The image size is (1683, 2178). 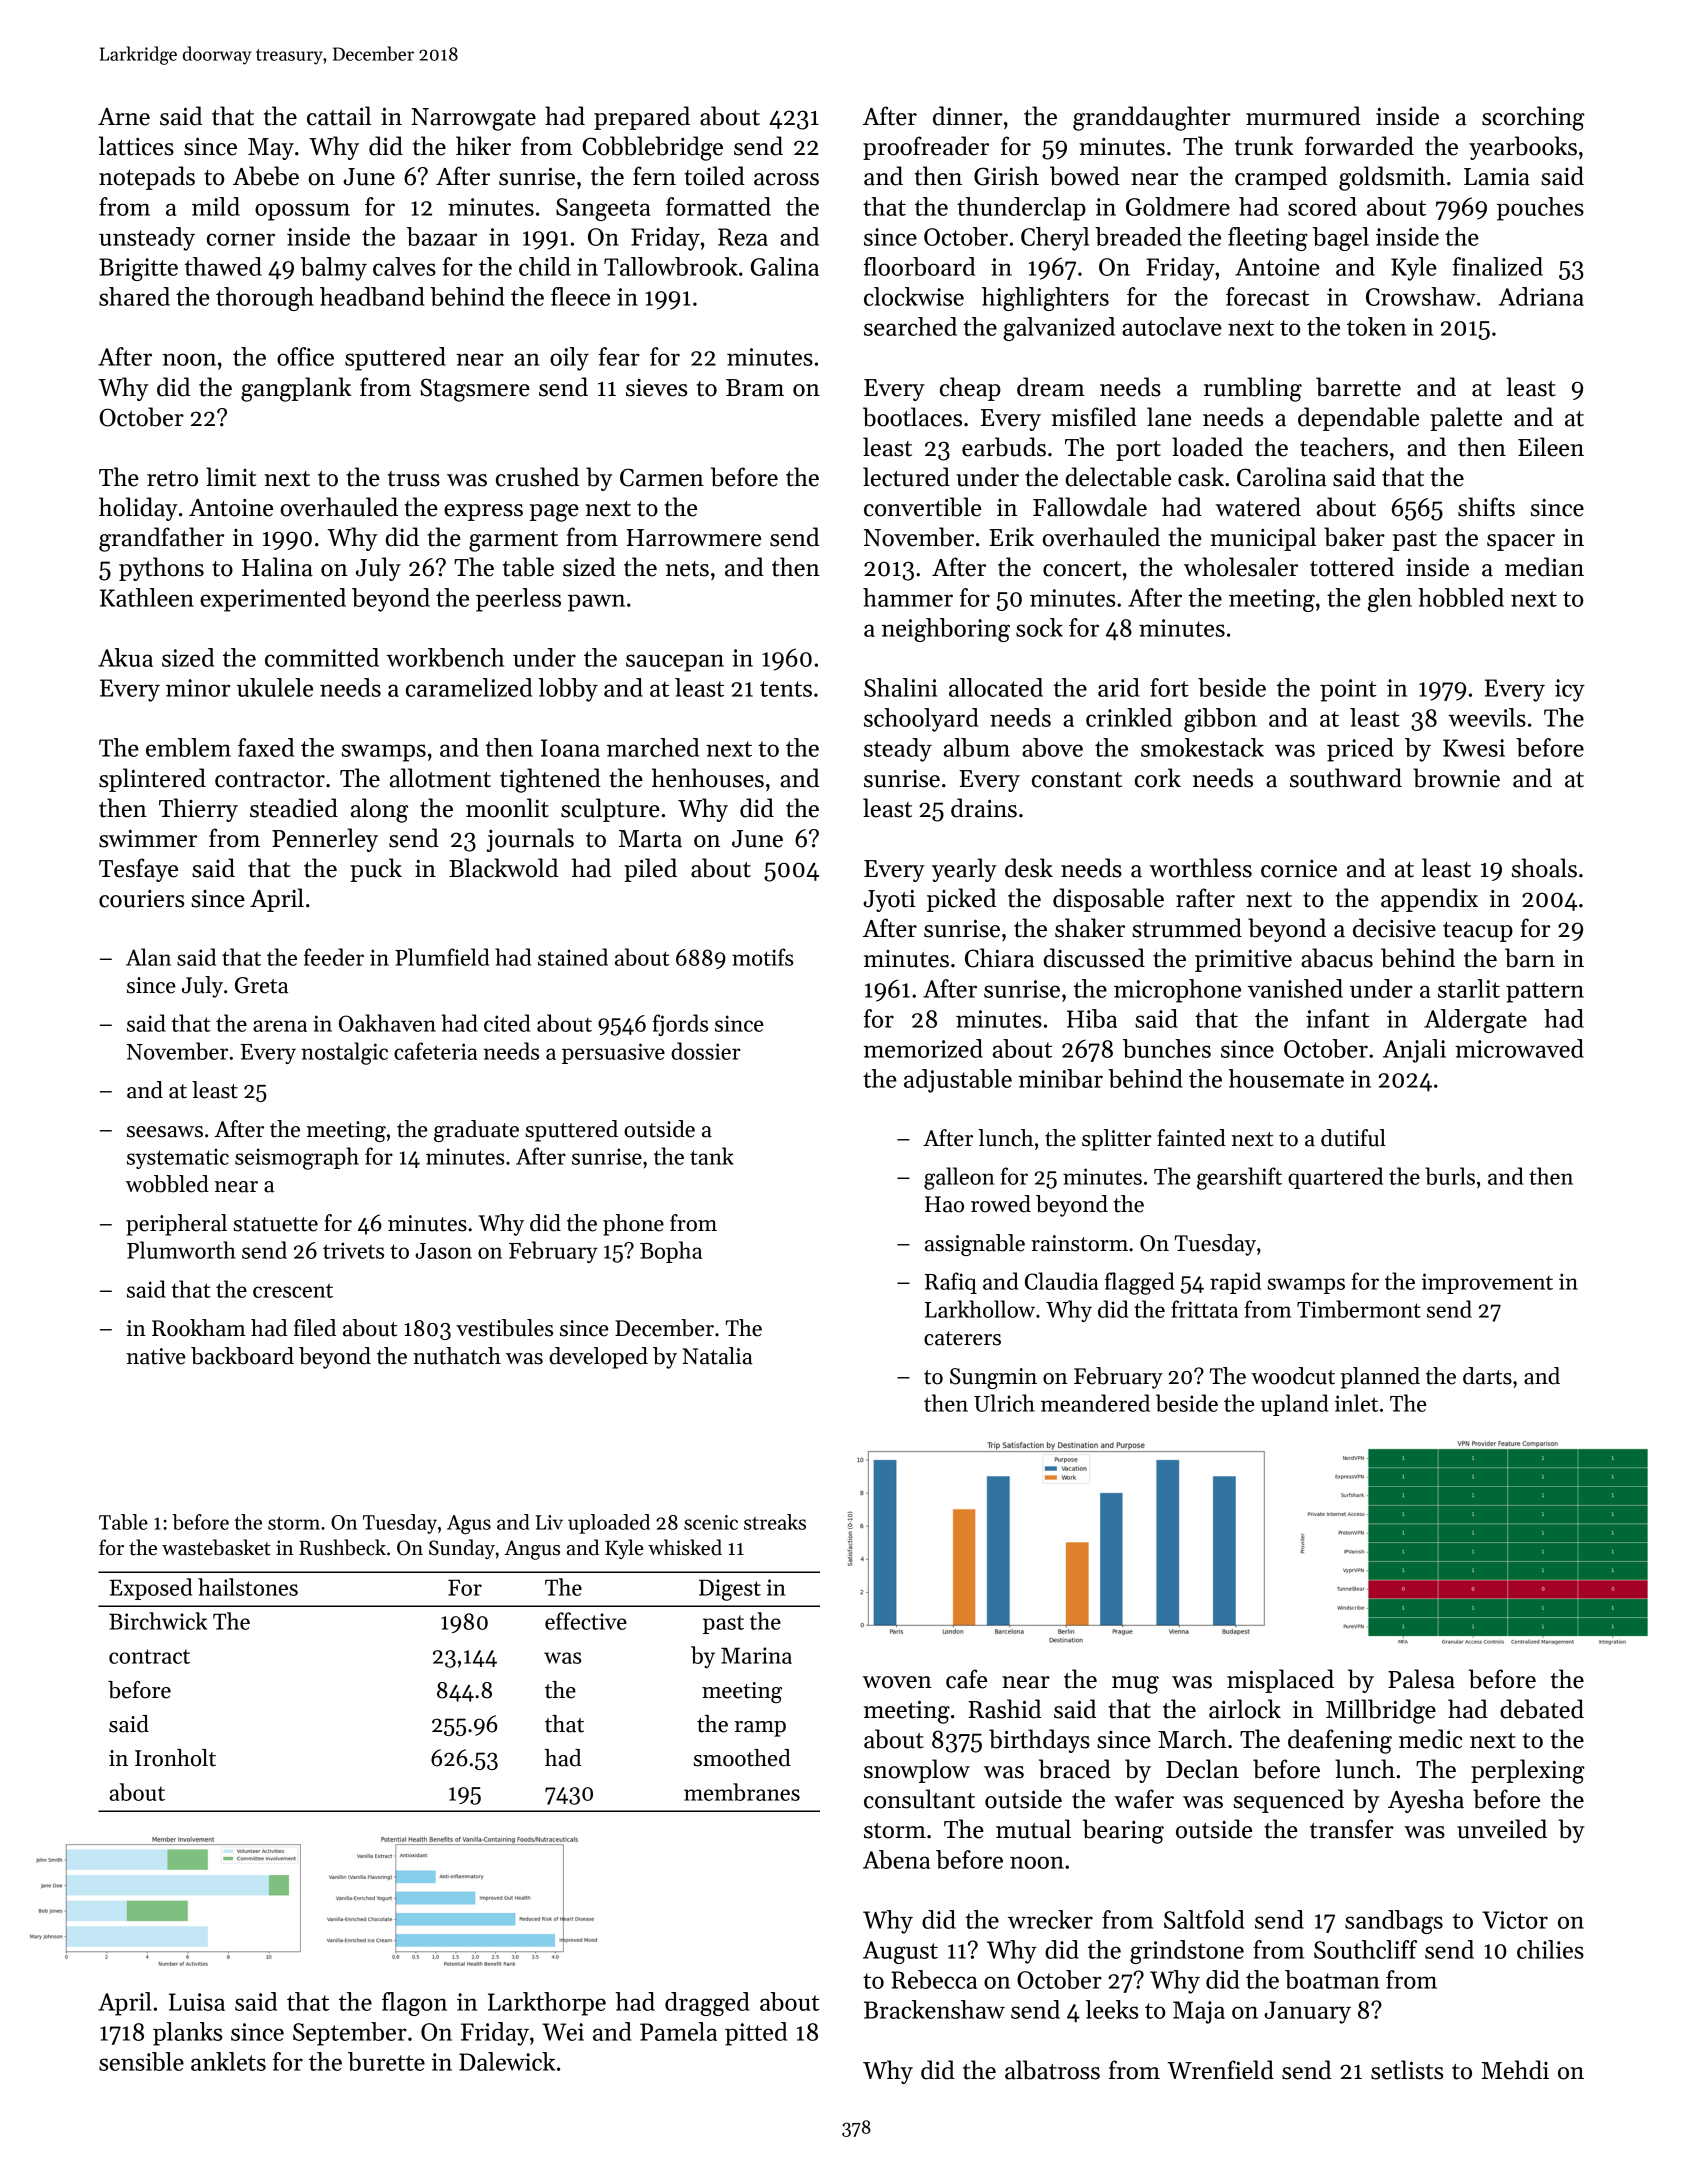 What do you see at coordinates (1303, 116) in the screenshot?
I see `murmured` at bounding box center [1303, 116].
